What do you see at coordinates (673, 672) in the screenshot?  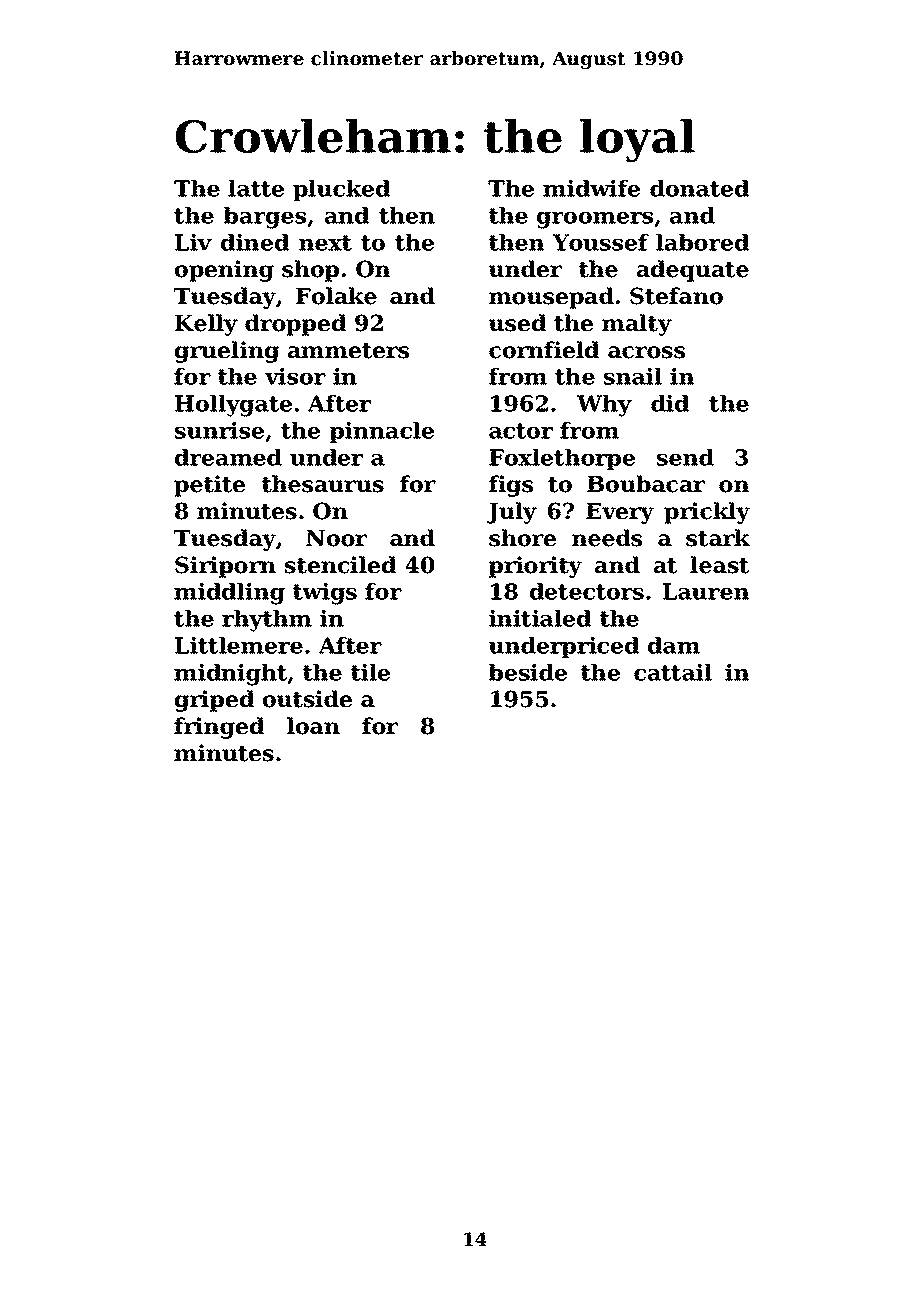 I see `cattail` at bounding box center [673, 672].
